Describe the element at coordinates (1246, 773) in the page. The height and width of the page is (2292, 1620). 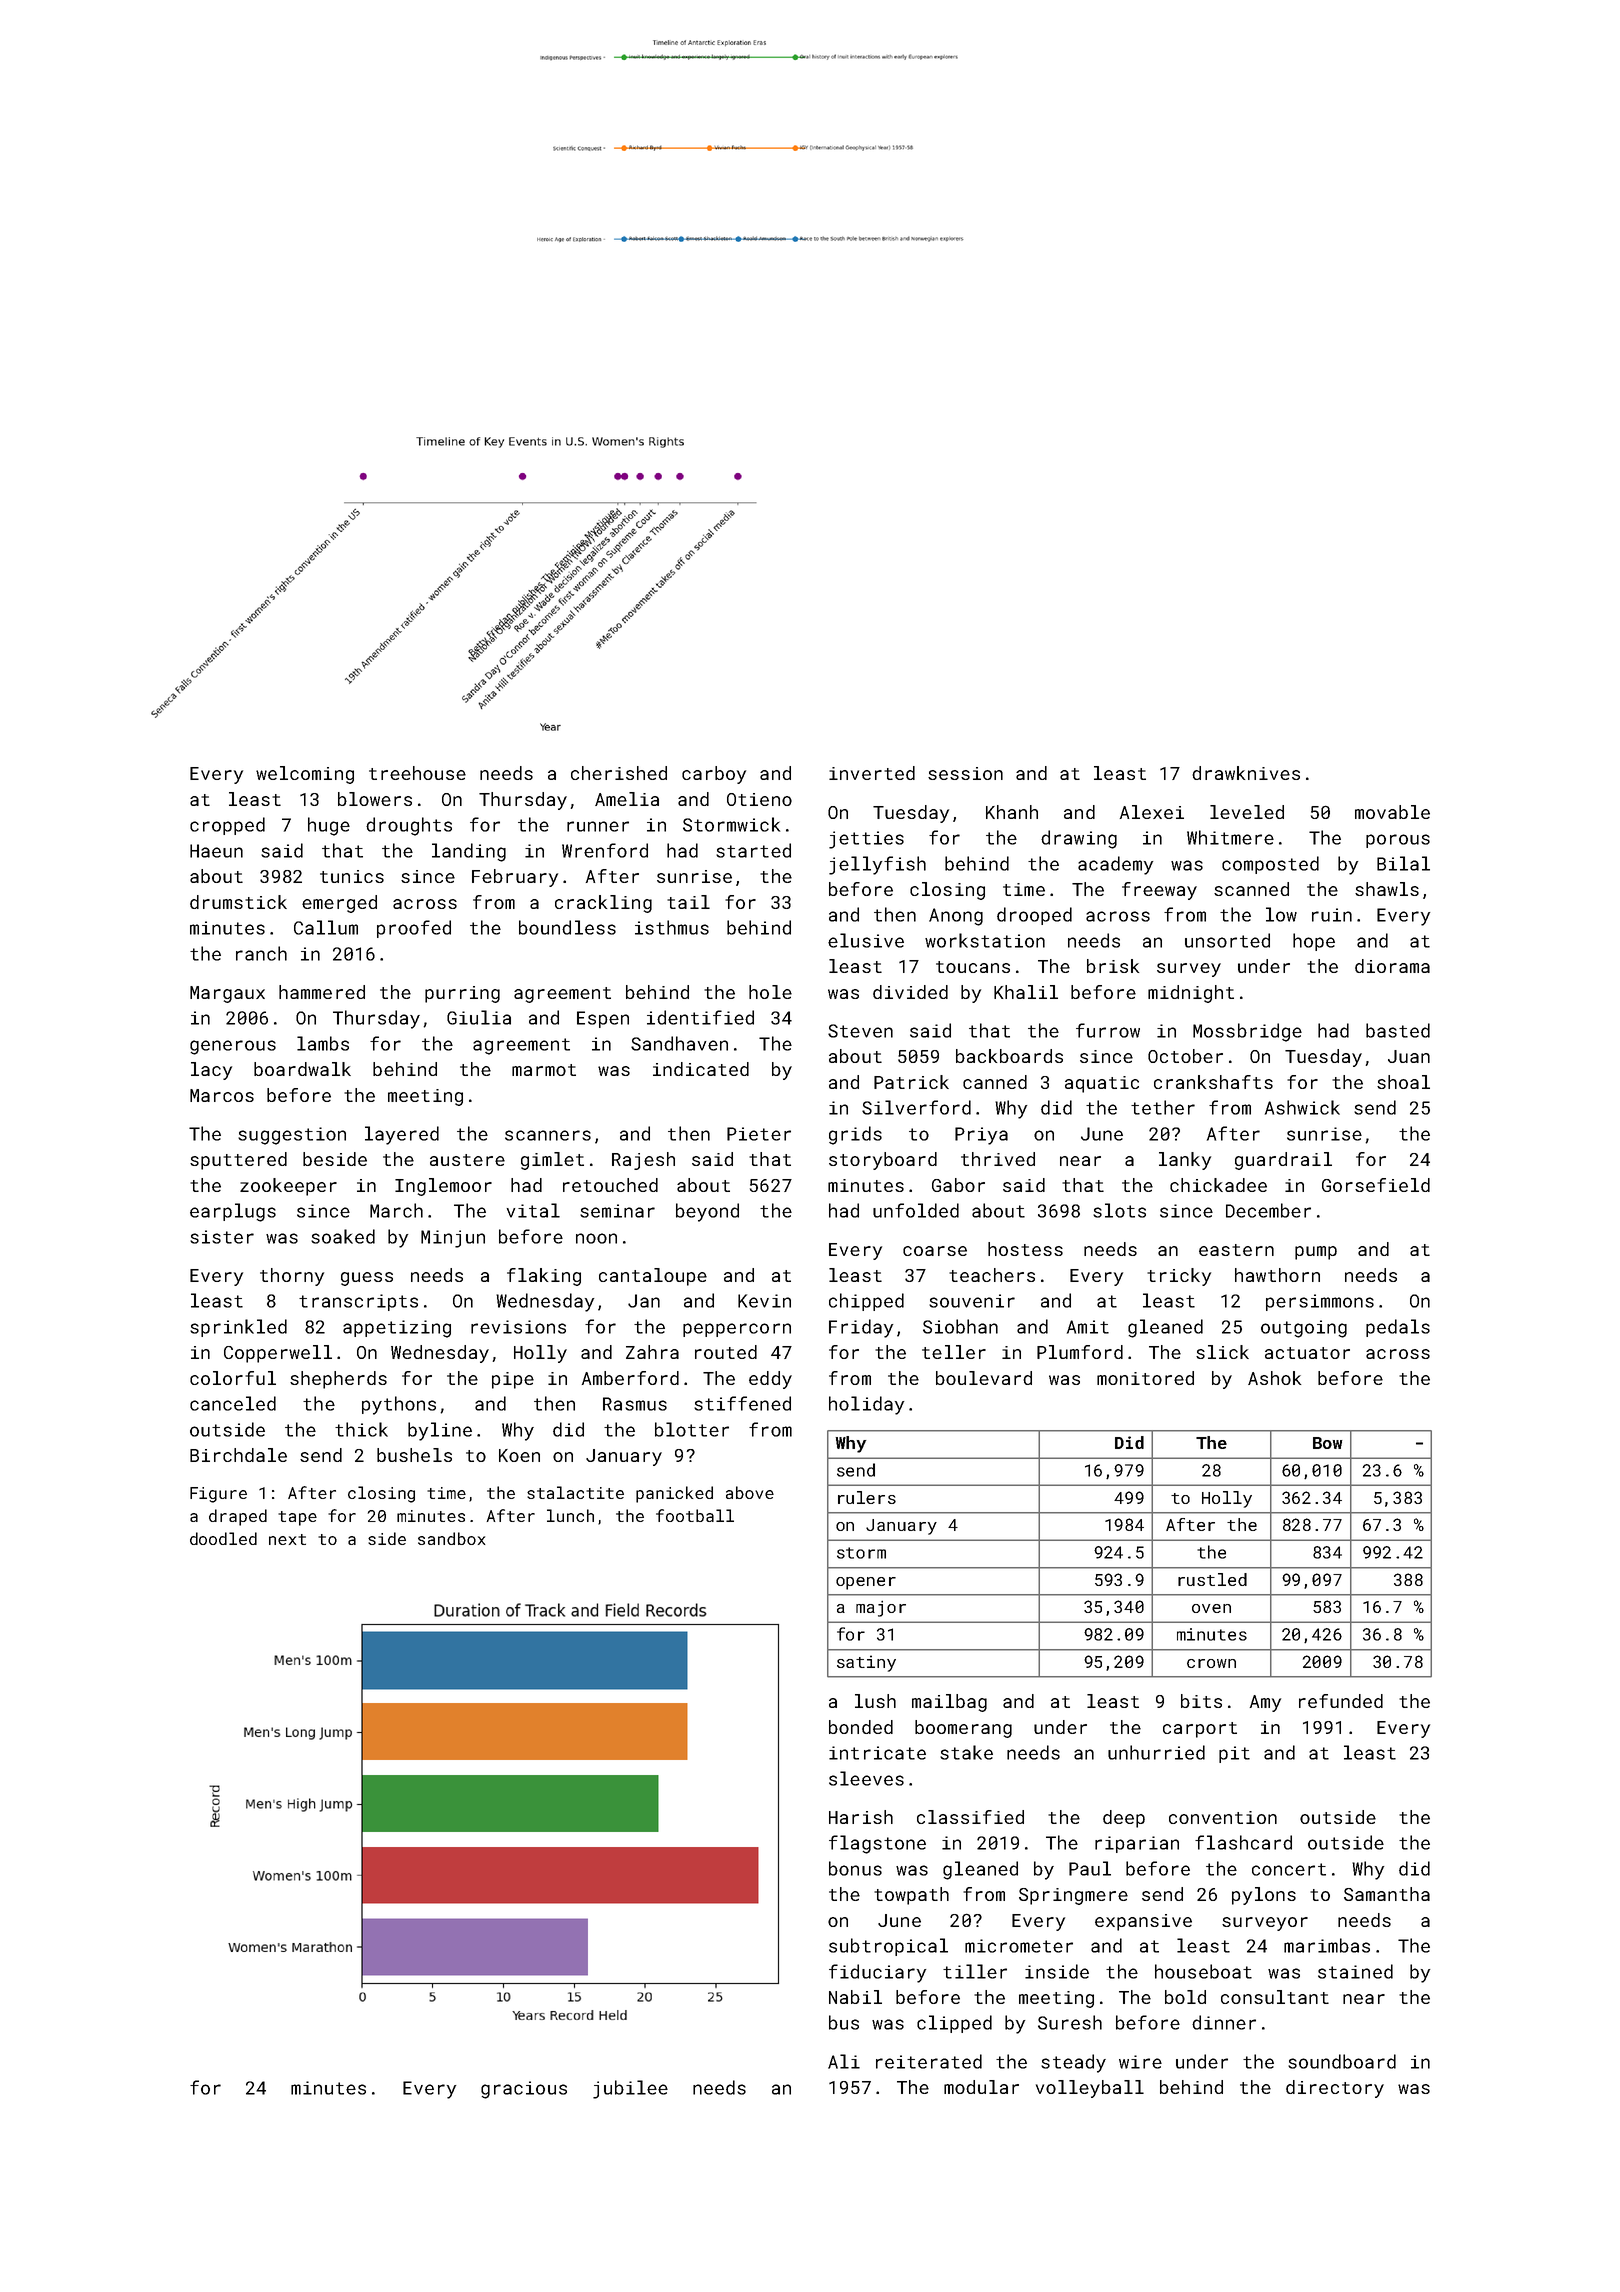
I see `drawknives` at that location.
